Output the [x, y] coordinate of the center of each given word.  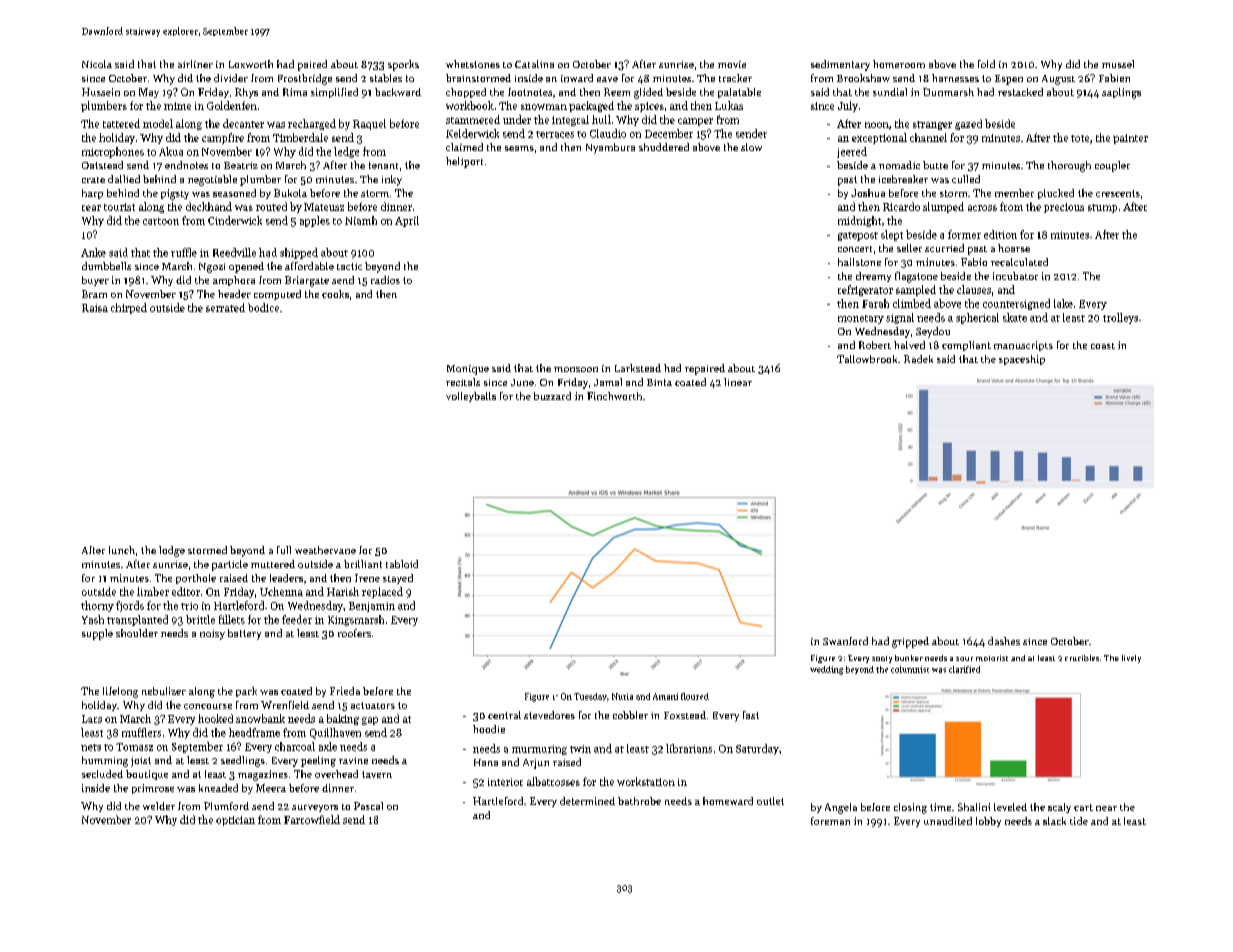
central [504, 715]
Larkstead [638, 368]
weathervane [325, 550]
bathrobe [639, 801]
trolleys [1120, 318]
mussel [1118, 64]
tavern [377, 774]
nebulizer [164, 691]
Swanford [845, 641]
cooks [335, 294]
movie [732, 64]
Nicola [97, 64]
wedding [826, 670]
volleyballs [471, 397]
